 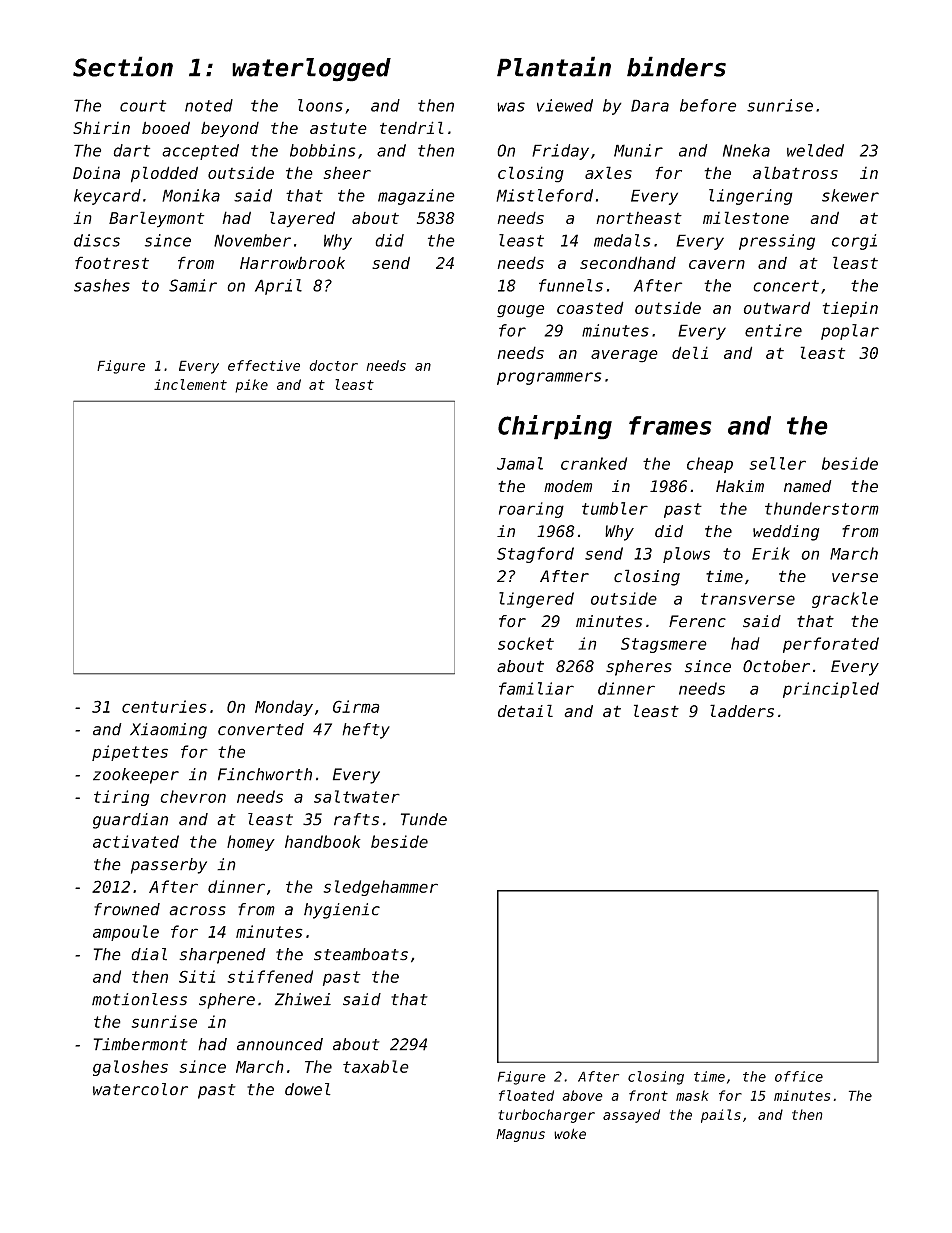 I want to click on steamboats, so click(x=361, y=954).
